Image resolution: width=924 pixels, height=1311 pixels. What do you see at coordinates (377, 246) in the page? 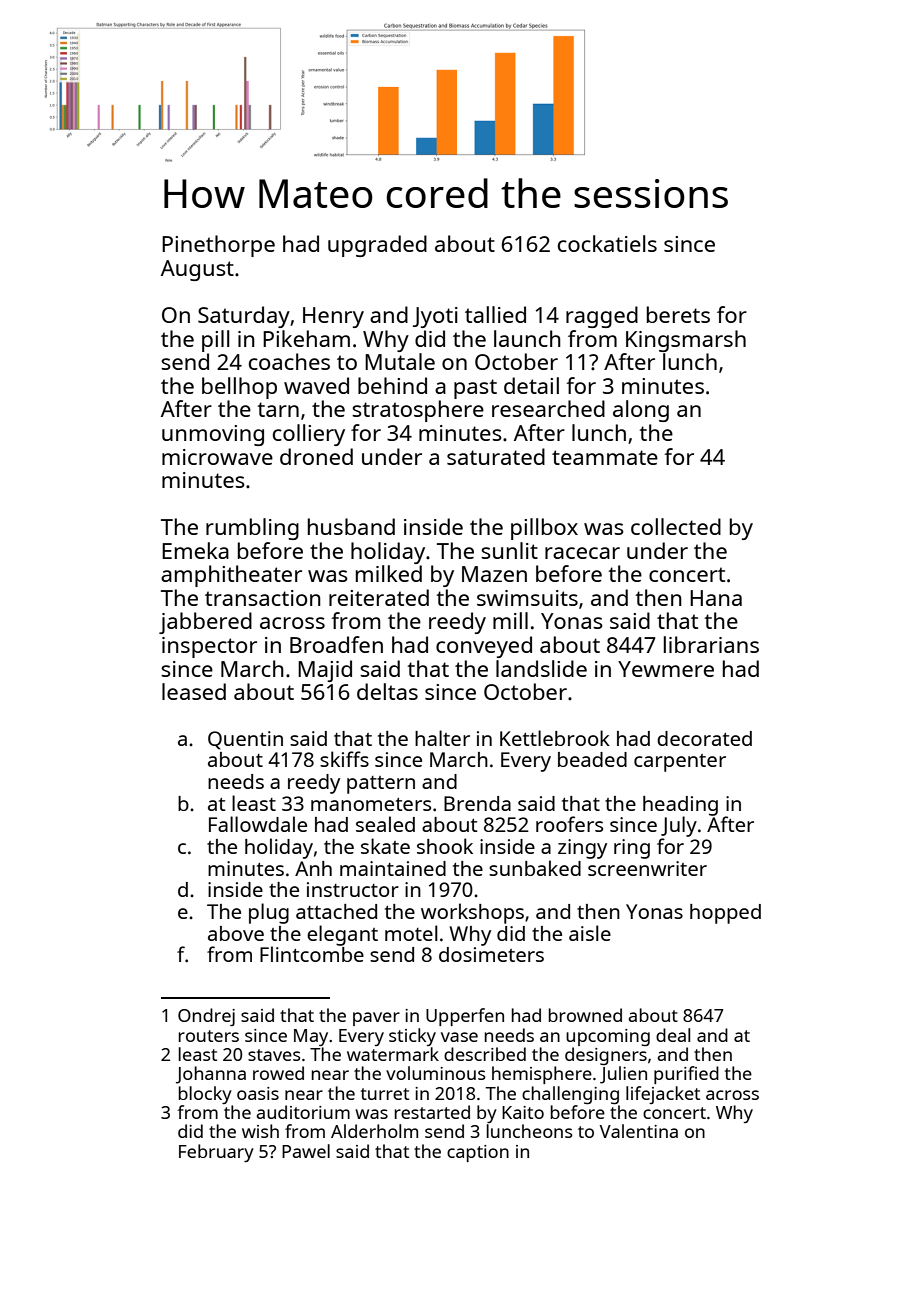
I see `upgraded` at bounding box center [377, 246].
